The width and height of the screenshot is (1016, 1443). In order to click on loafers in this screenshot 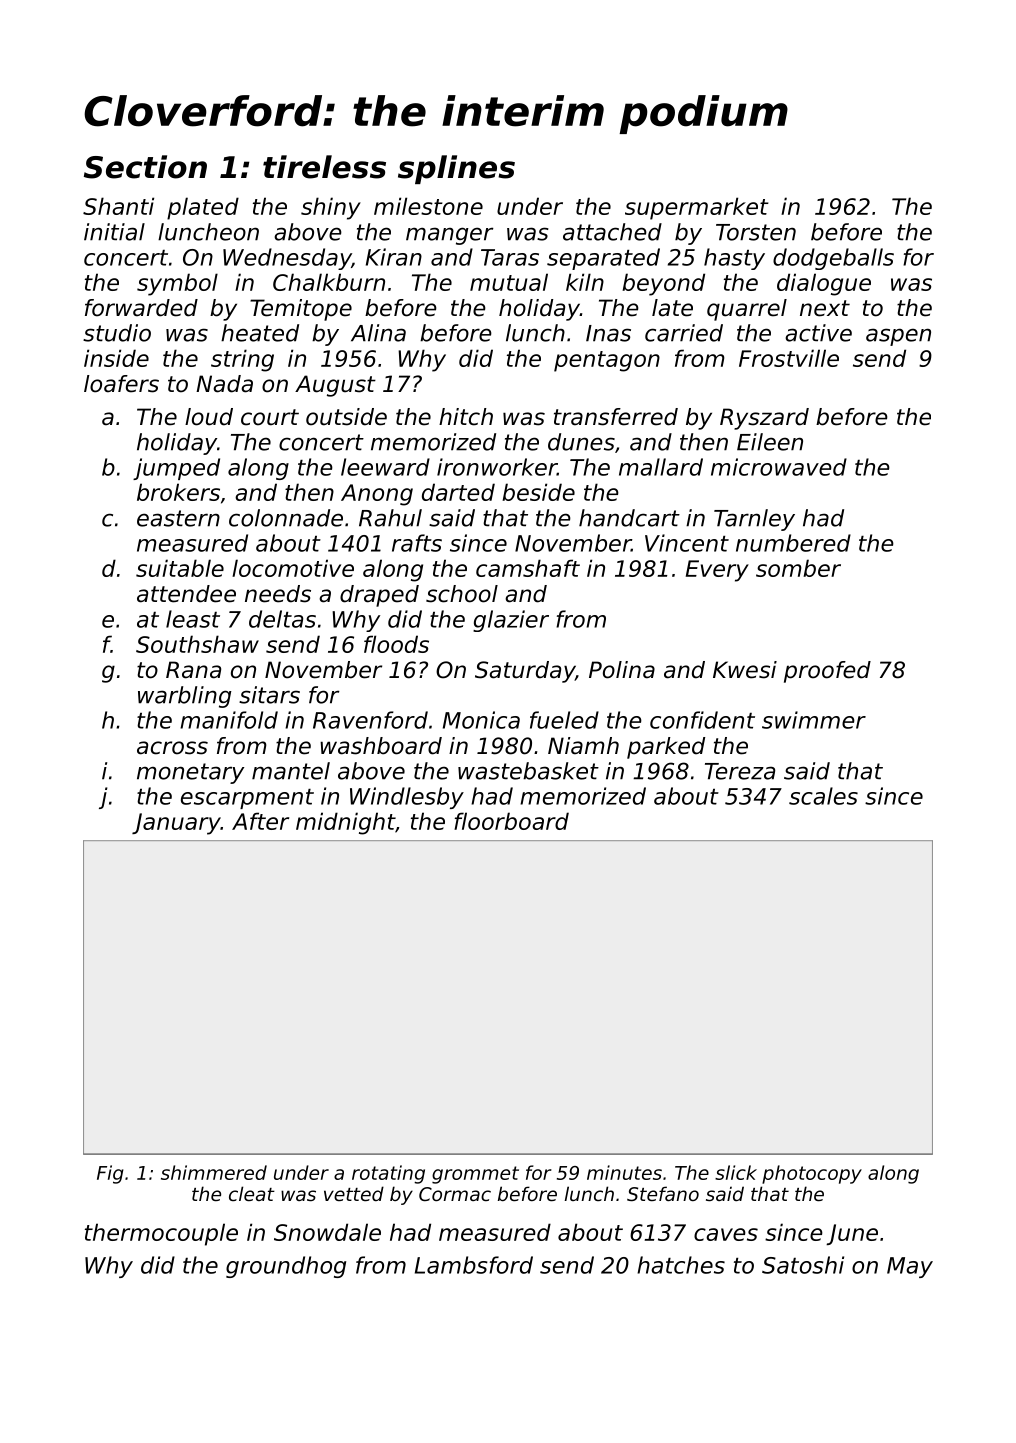, I will do `click(121, 384)`.
